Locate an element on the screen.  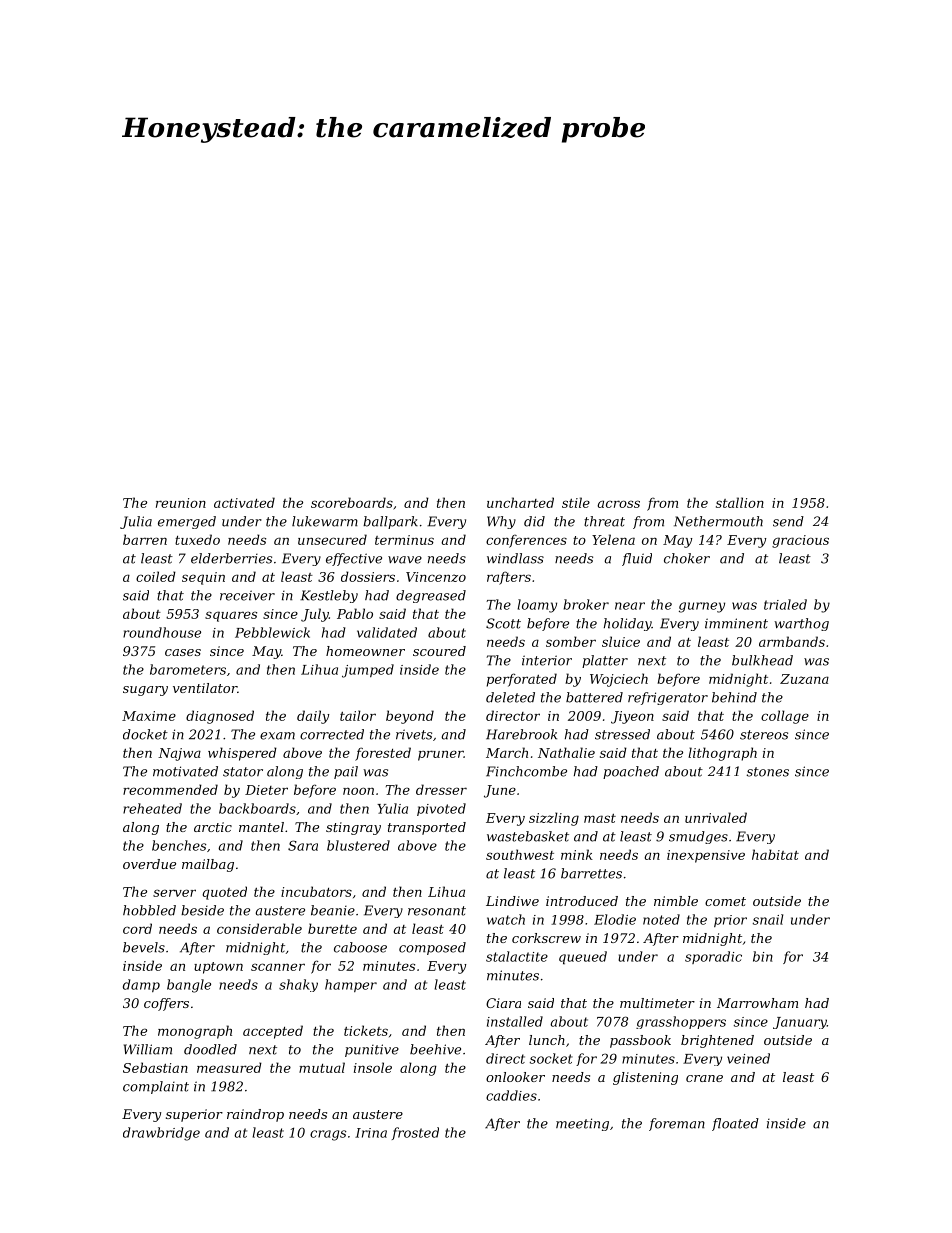
composed is located at coordinates (432, 948).
